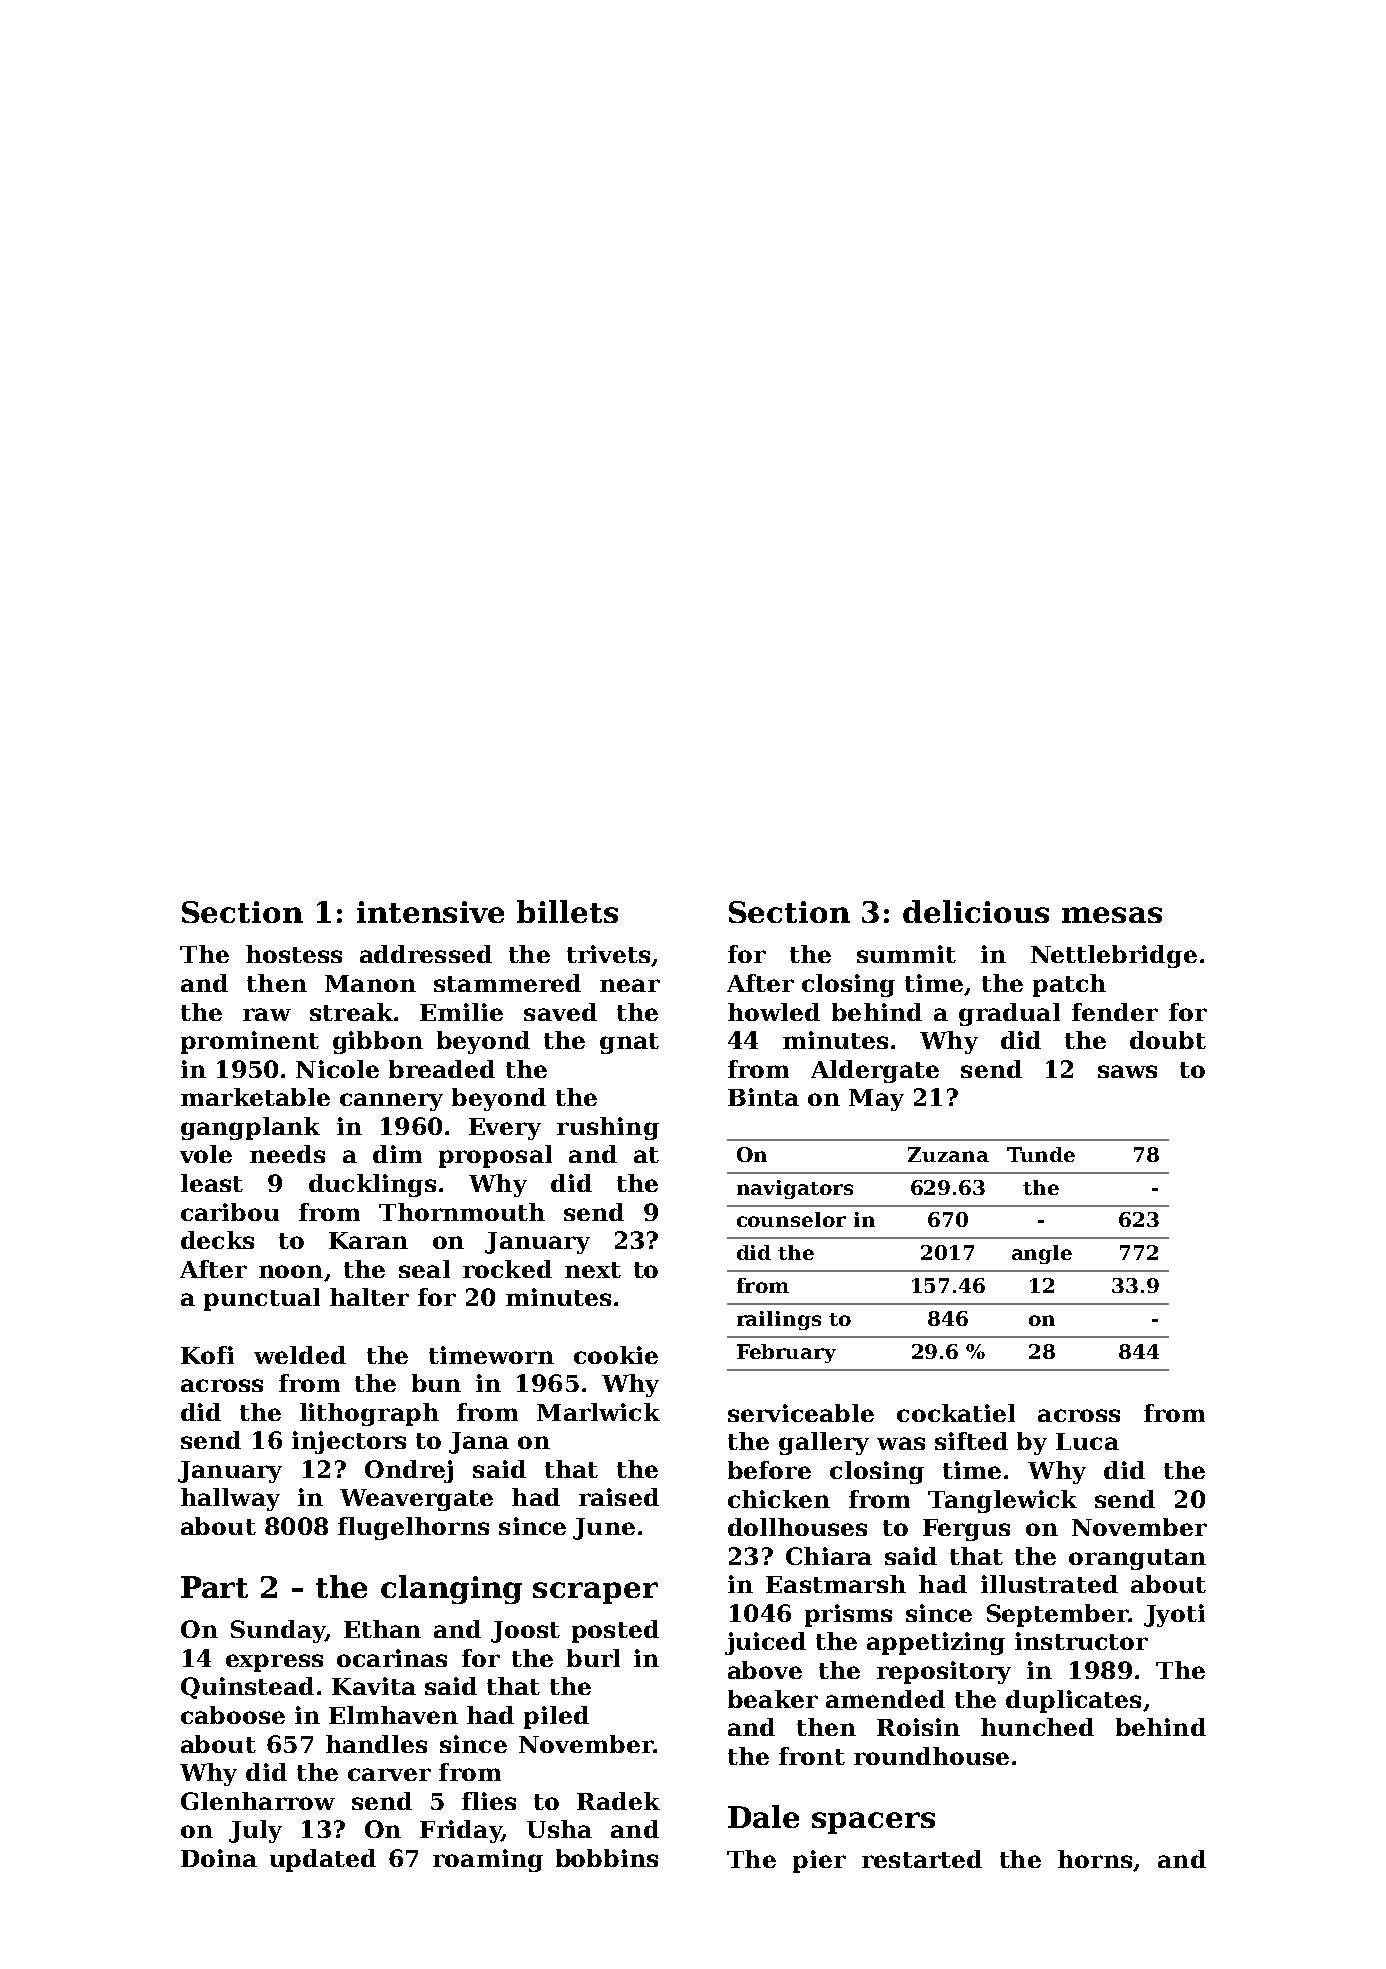 The image size is (1386, 1969). I want to click on mesas, so click(1112, 915).
